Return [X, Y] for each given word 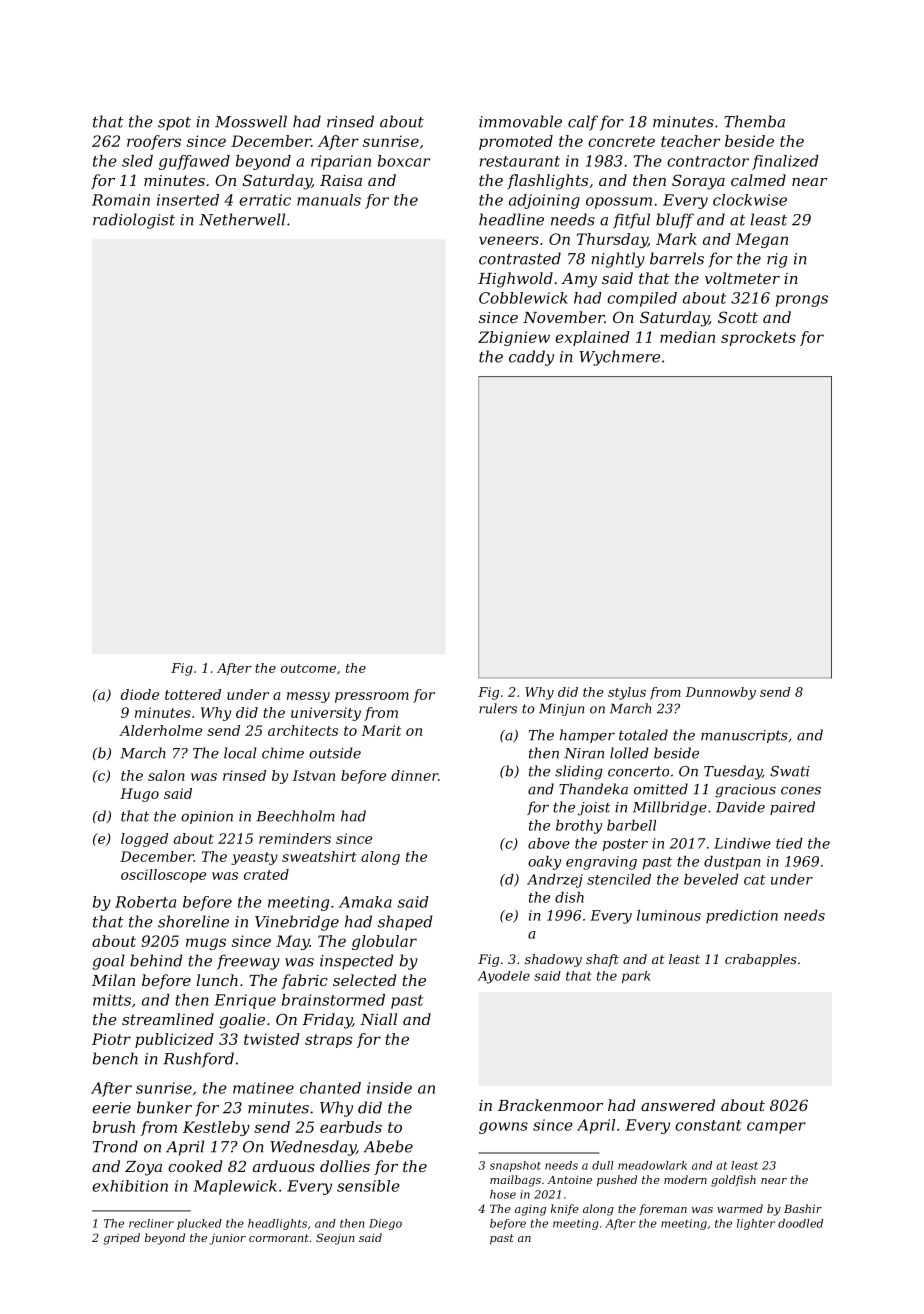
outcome [308, 668]
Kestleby [216, 1128]
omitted [661, 789]
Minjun [561, 710]
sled [137, 161]
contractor [708, 161]
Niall [378, 1019]
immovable [520, 121]
